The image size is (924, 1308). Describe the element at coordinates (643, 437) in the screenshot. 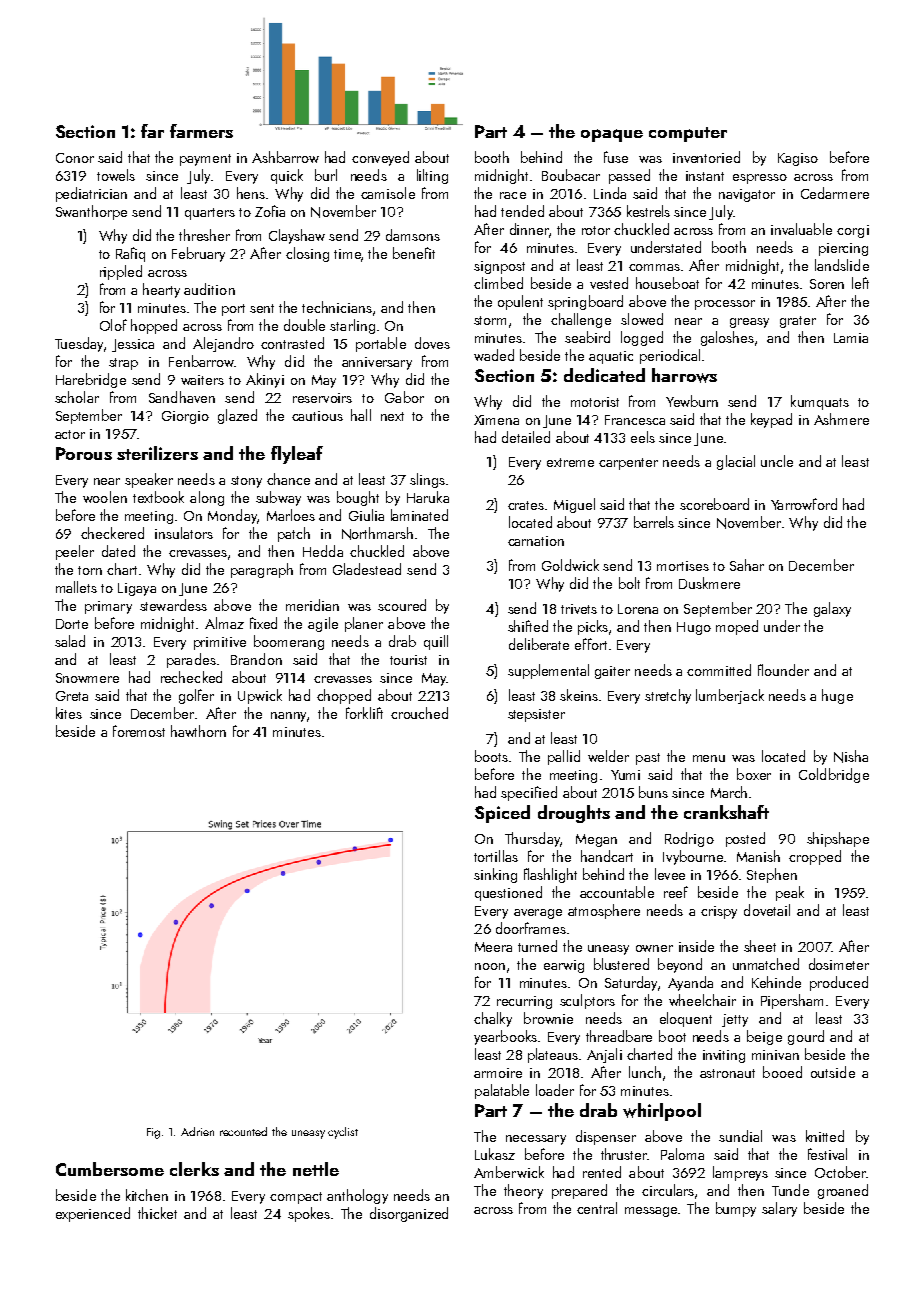

I see `eels` at that location.
